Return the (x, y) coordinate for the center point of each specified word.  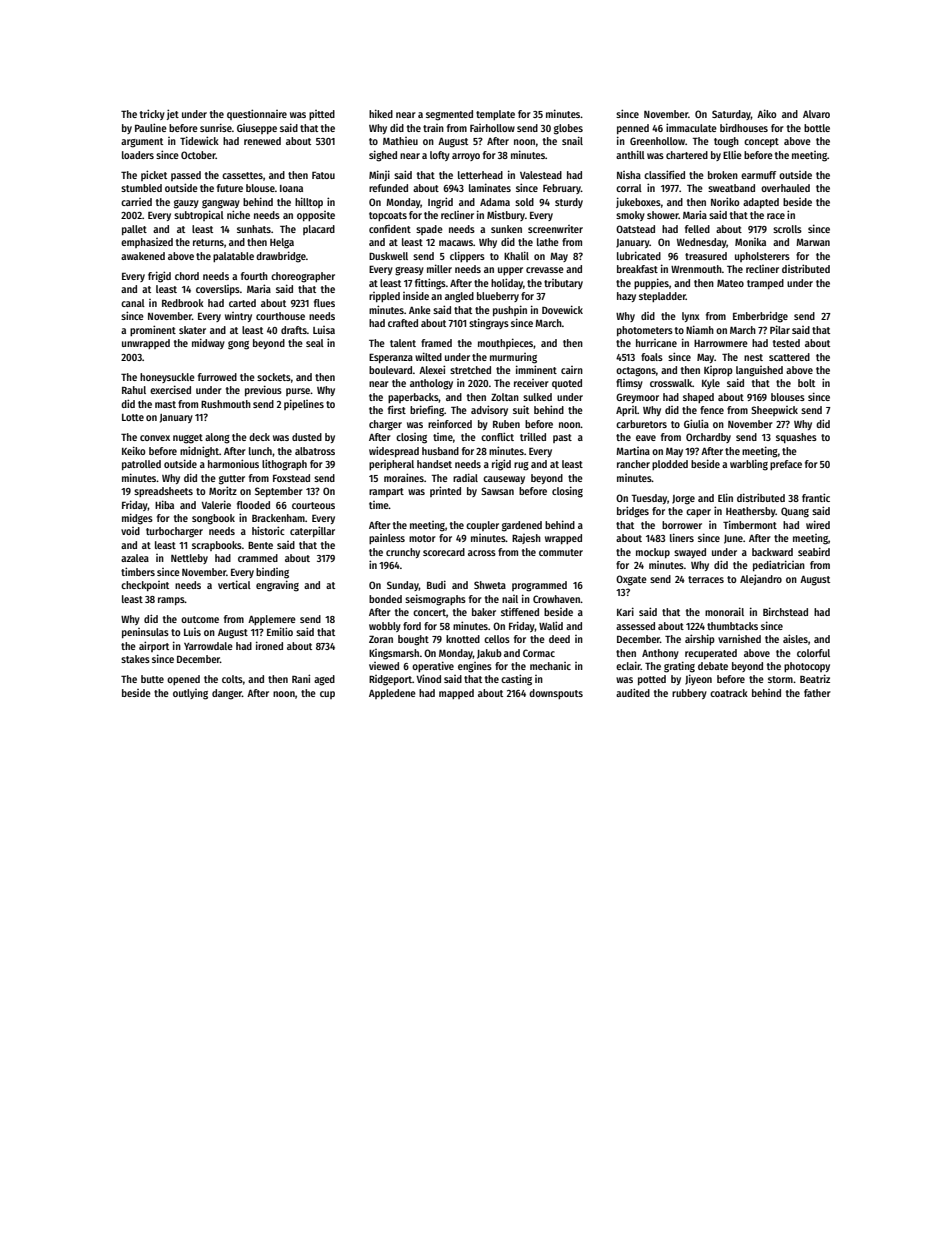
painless (387, 539)
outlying (190, 694)
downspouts (556, 694)
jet (173, 114)
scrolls (787, 229)
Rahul (134, 390)
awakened (143, 256)
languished (759, 371)
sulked (537, 397)
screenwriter (555, 229)
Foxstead (291, 478)
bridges (633, 512)
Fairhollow (492, 128)
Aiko (766, 113)
